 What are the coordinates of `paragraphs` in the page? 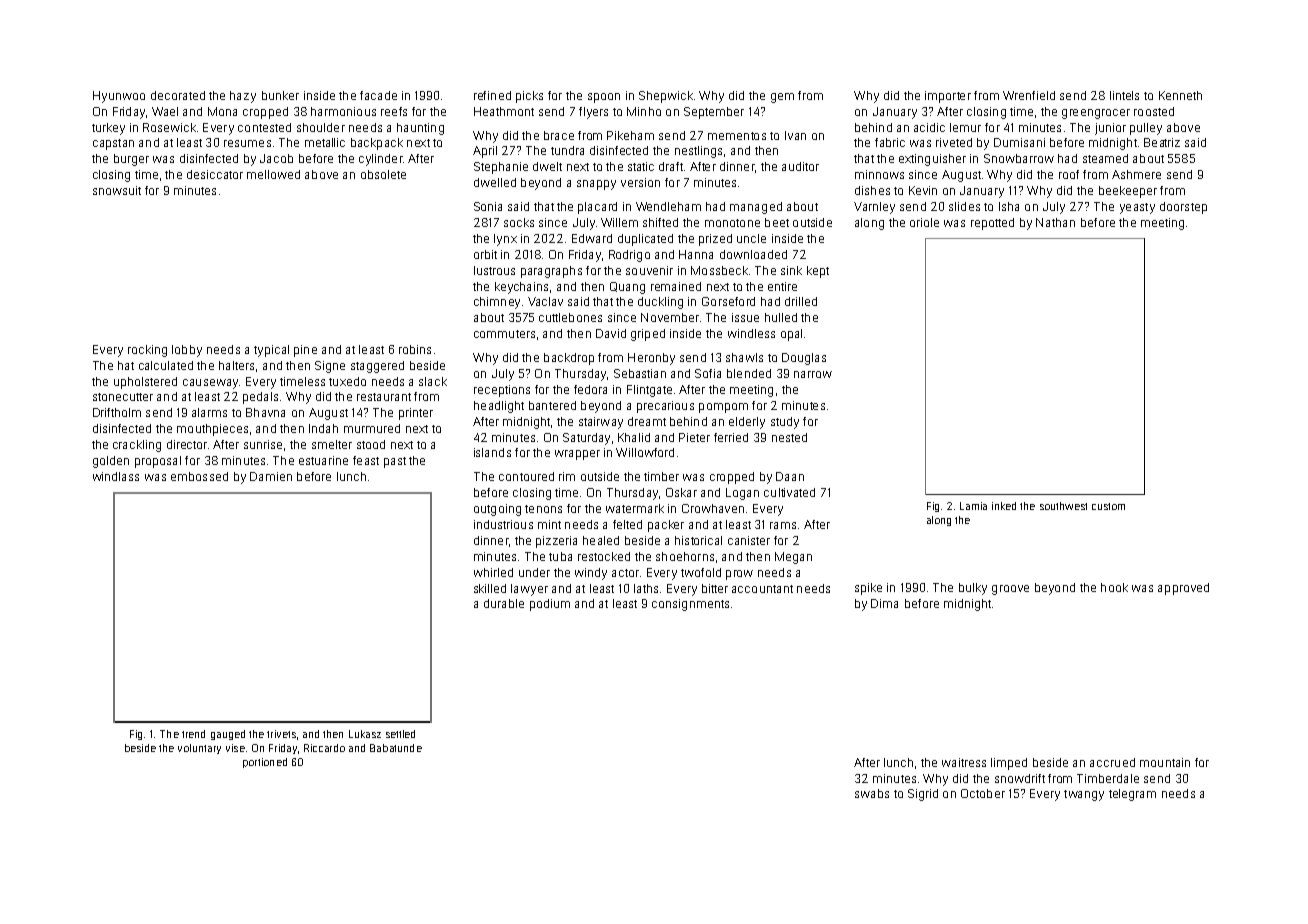 It's located at (551, 272).
